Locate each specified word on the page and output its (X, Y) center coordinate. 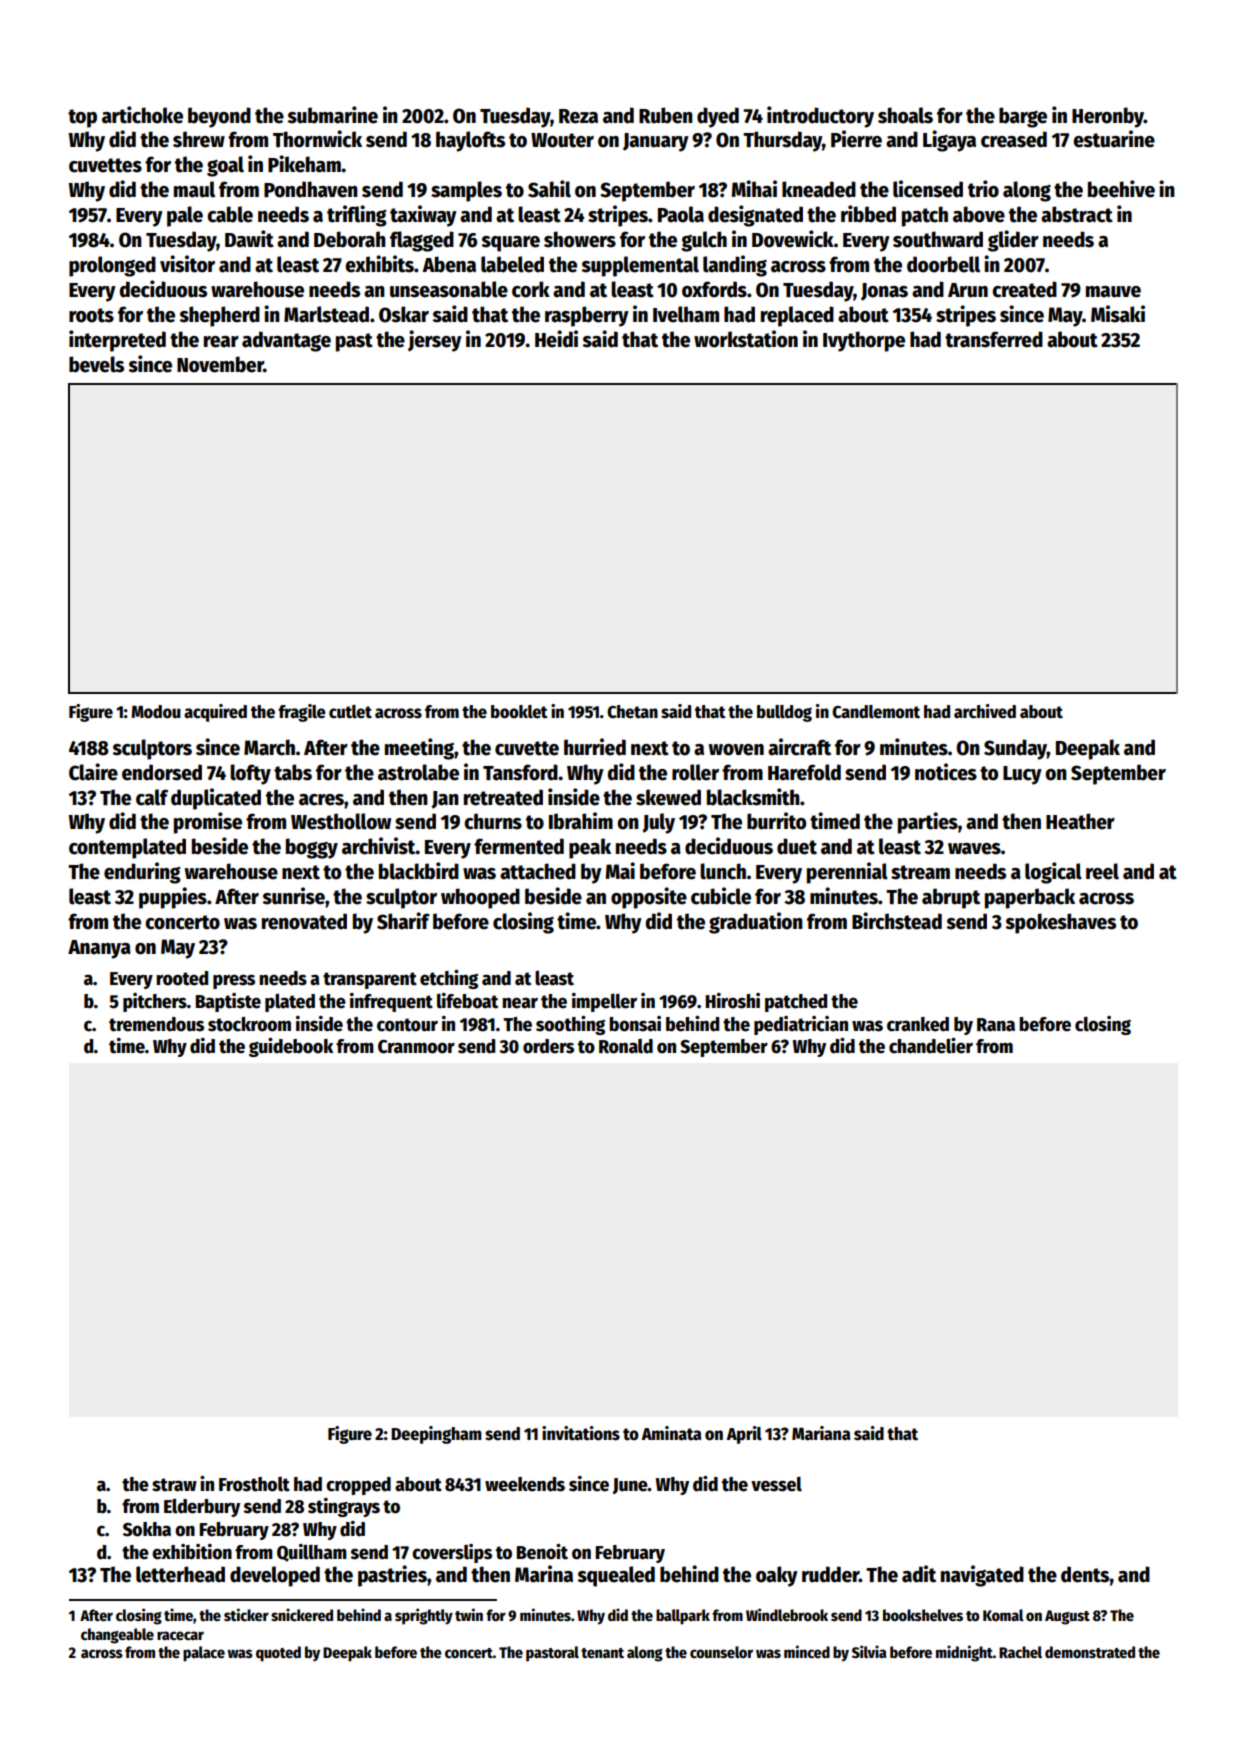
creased (1014, 139)
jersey (435, 341)
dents (1085, 1574)
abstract (1077, 214)
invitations (581, 1433)
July (658, 823)
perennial (847, 873)
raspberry (587, 316)
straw (174, 1485)
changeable (117, 1636)
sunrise (293, 896)
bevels (96, 364)
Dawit (249, 239)
